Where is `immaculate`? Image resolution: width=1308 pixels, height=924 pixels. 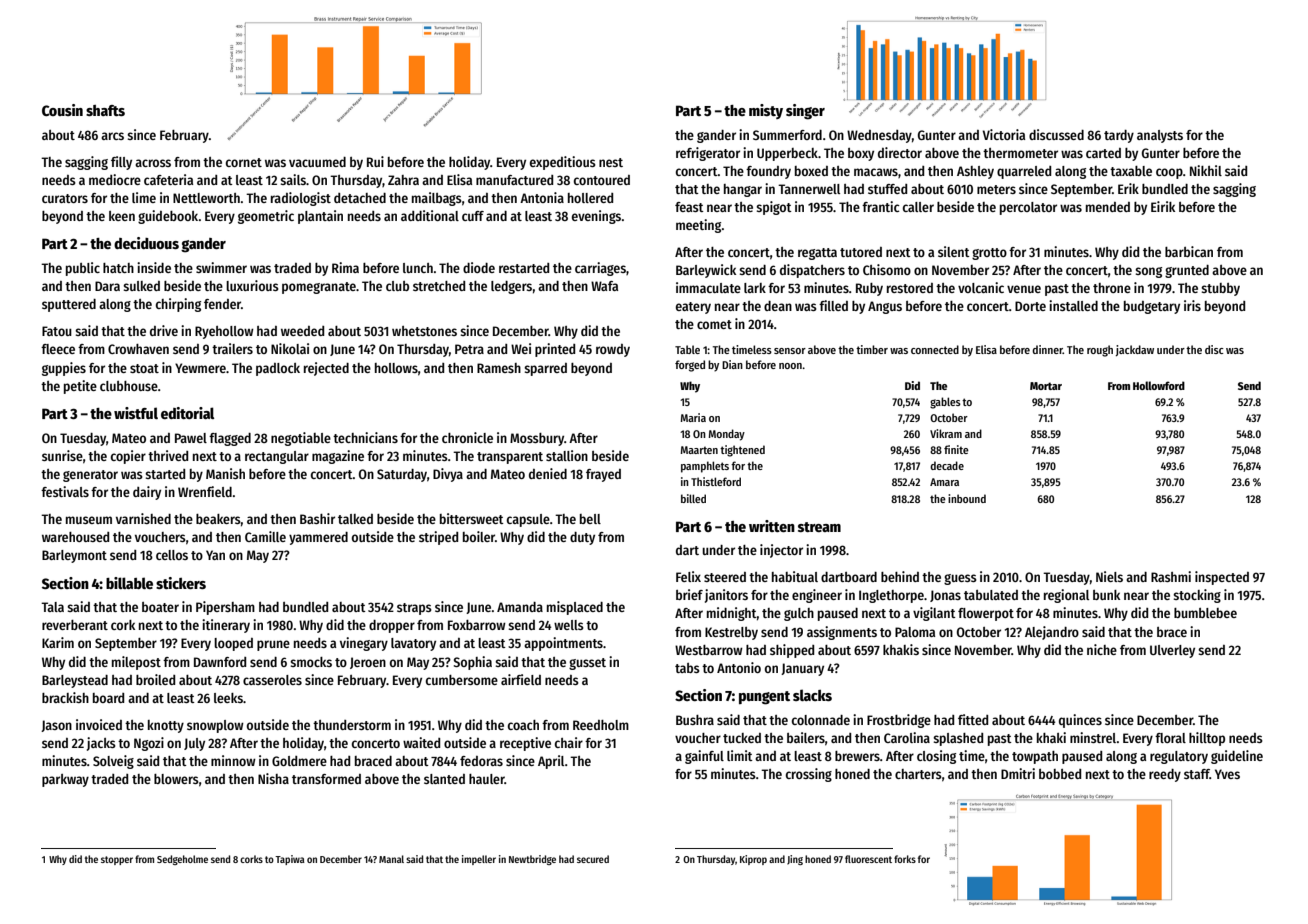 immaculate is located at coordinates (708, 287).
